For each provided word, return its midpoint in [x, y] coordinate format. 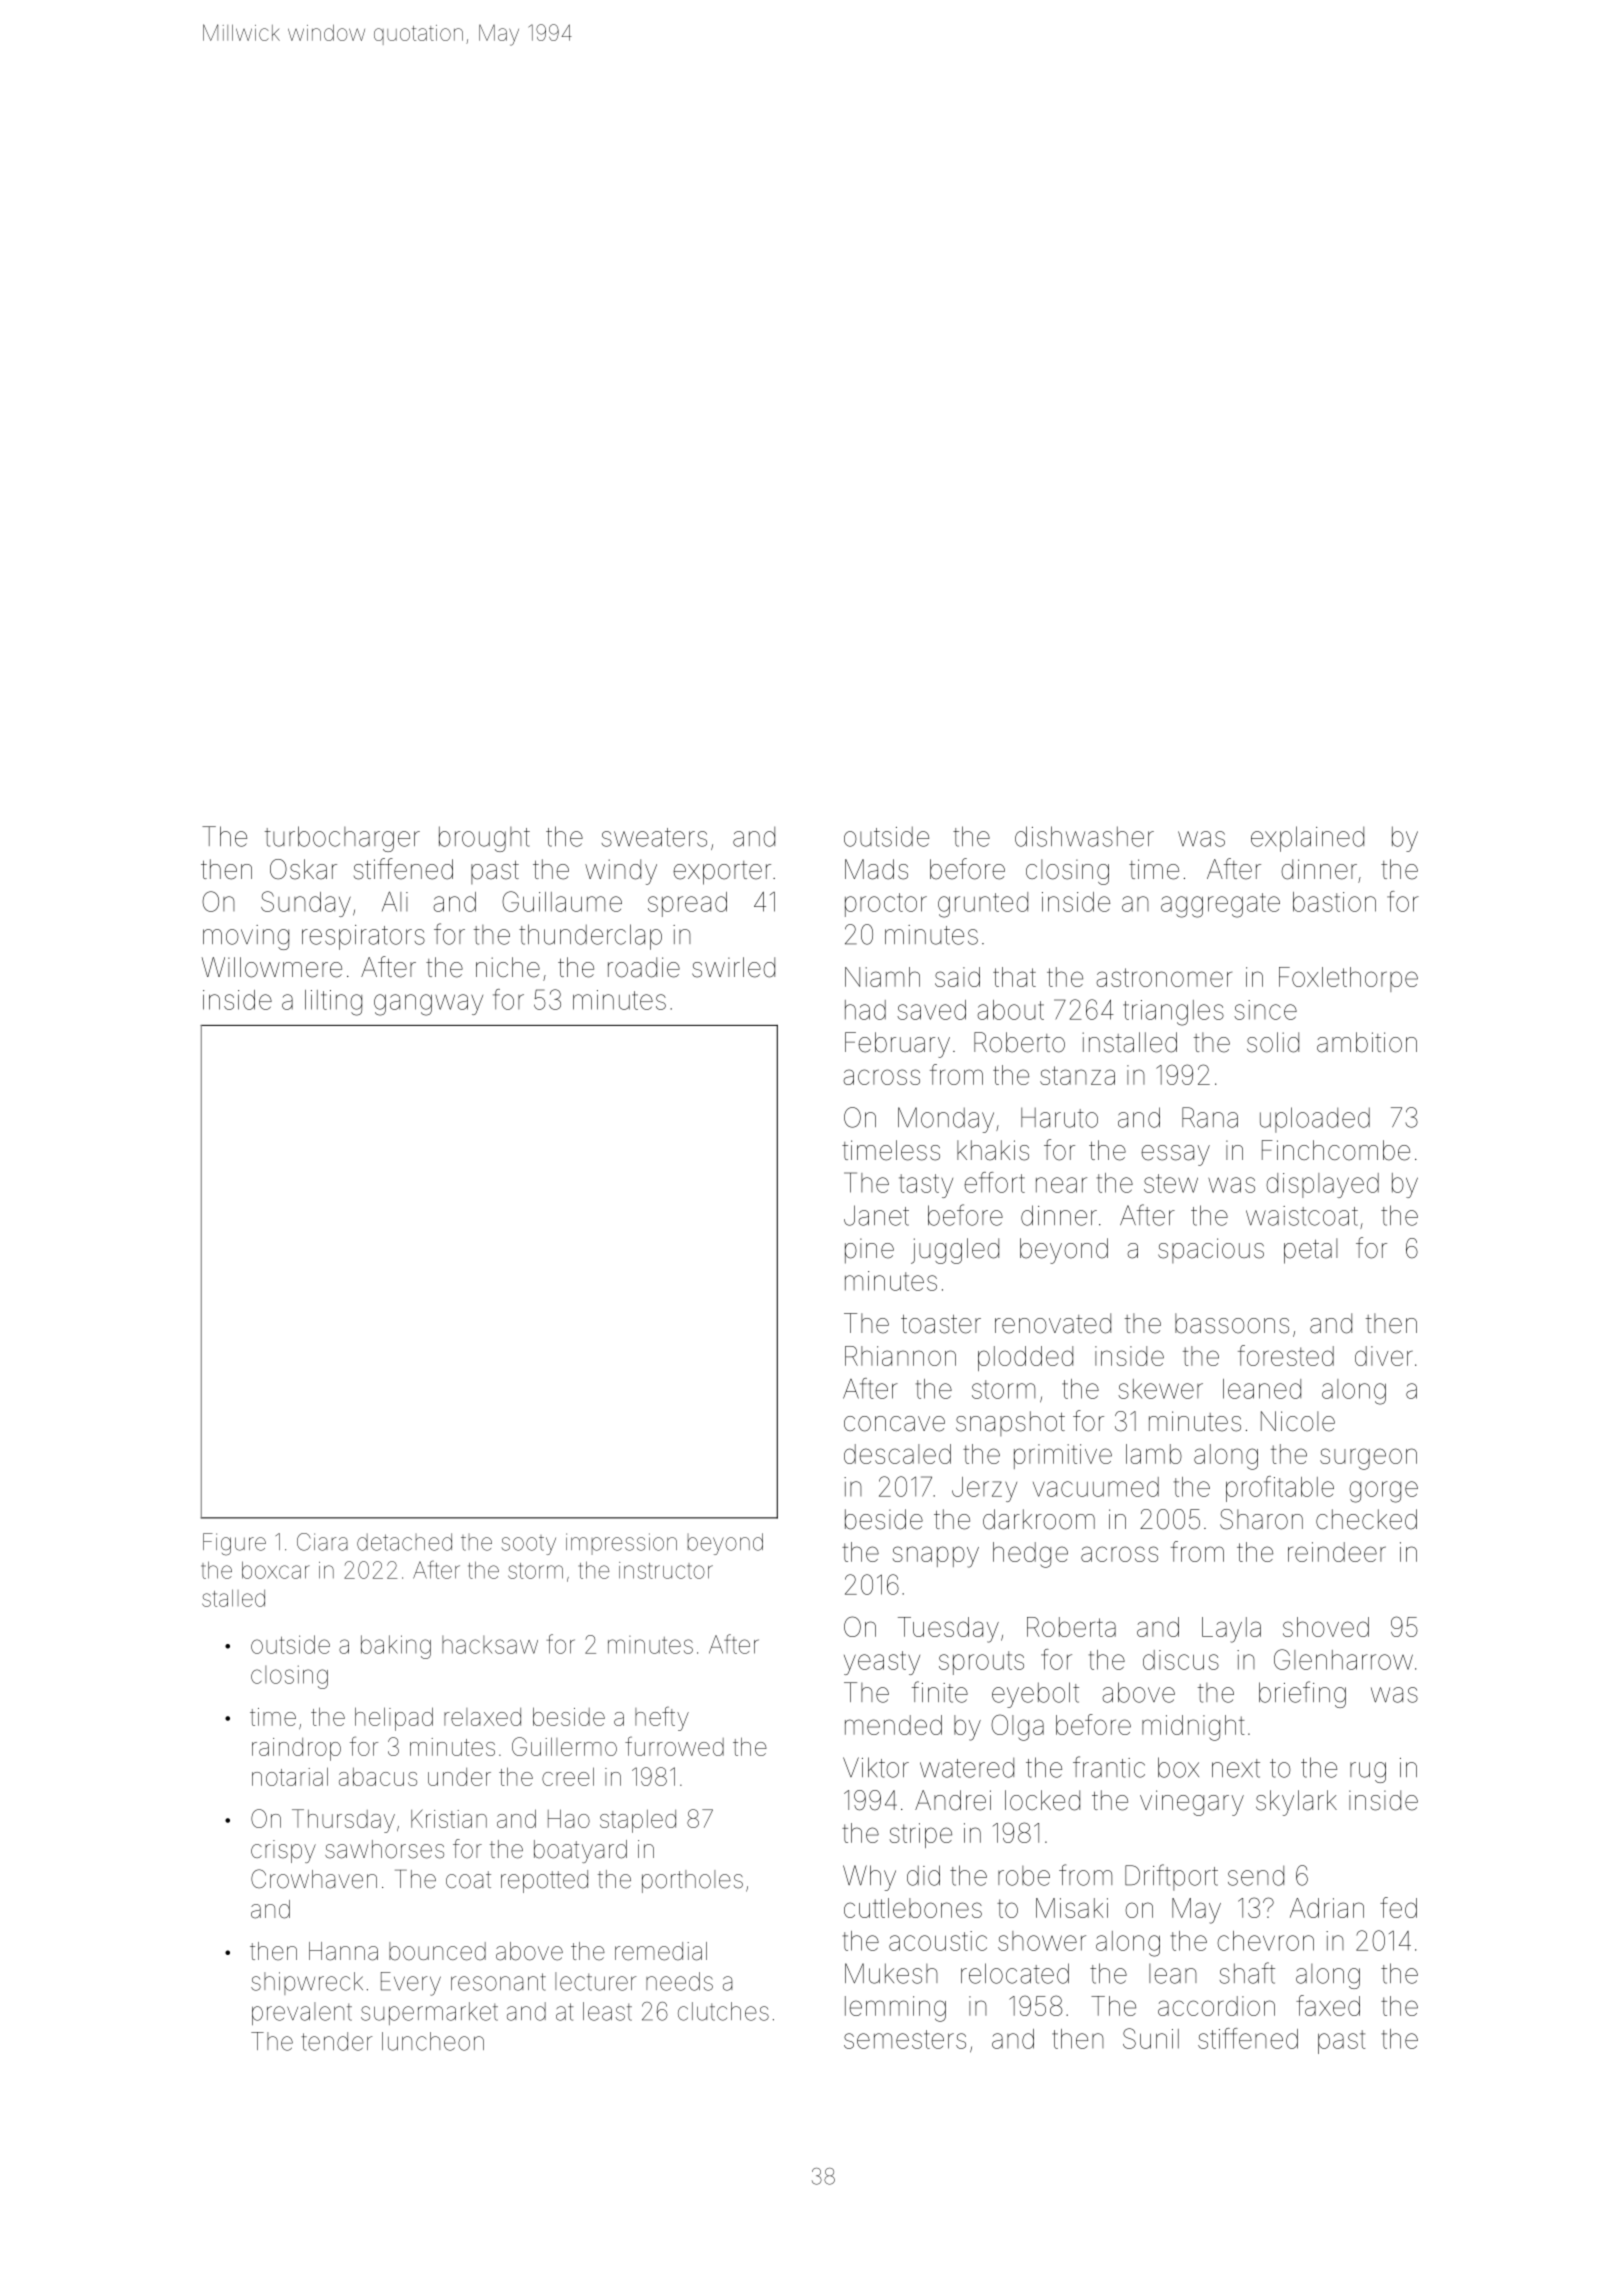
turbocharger [342, 839]
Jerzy [984, 1489]
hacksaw [490, 1645]
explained [1307, 839]
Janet [876, 1215]
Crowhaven [314, 1879]
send [1256, 1876]
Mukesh [891, 1973]
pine [869, 1251]
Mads [876, 869]
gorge [1383, 1492]
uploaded [1315, 1120]
